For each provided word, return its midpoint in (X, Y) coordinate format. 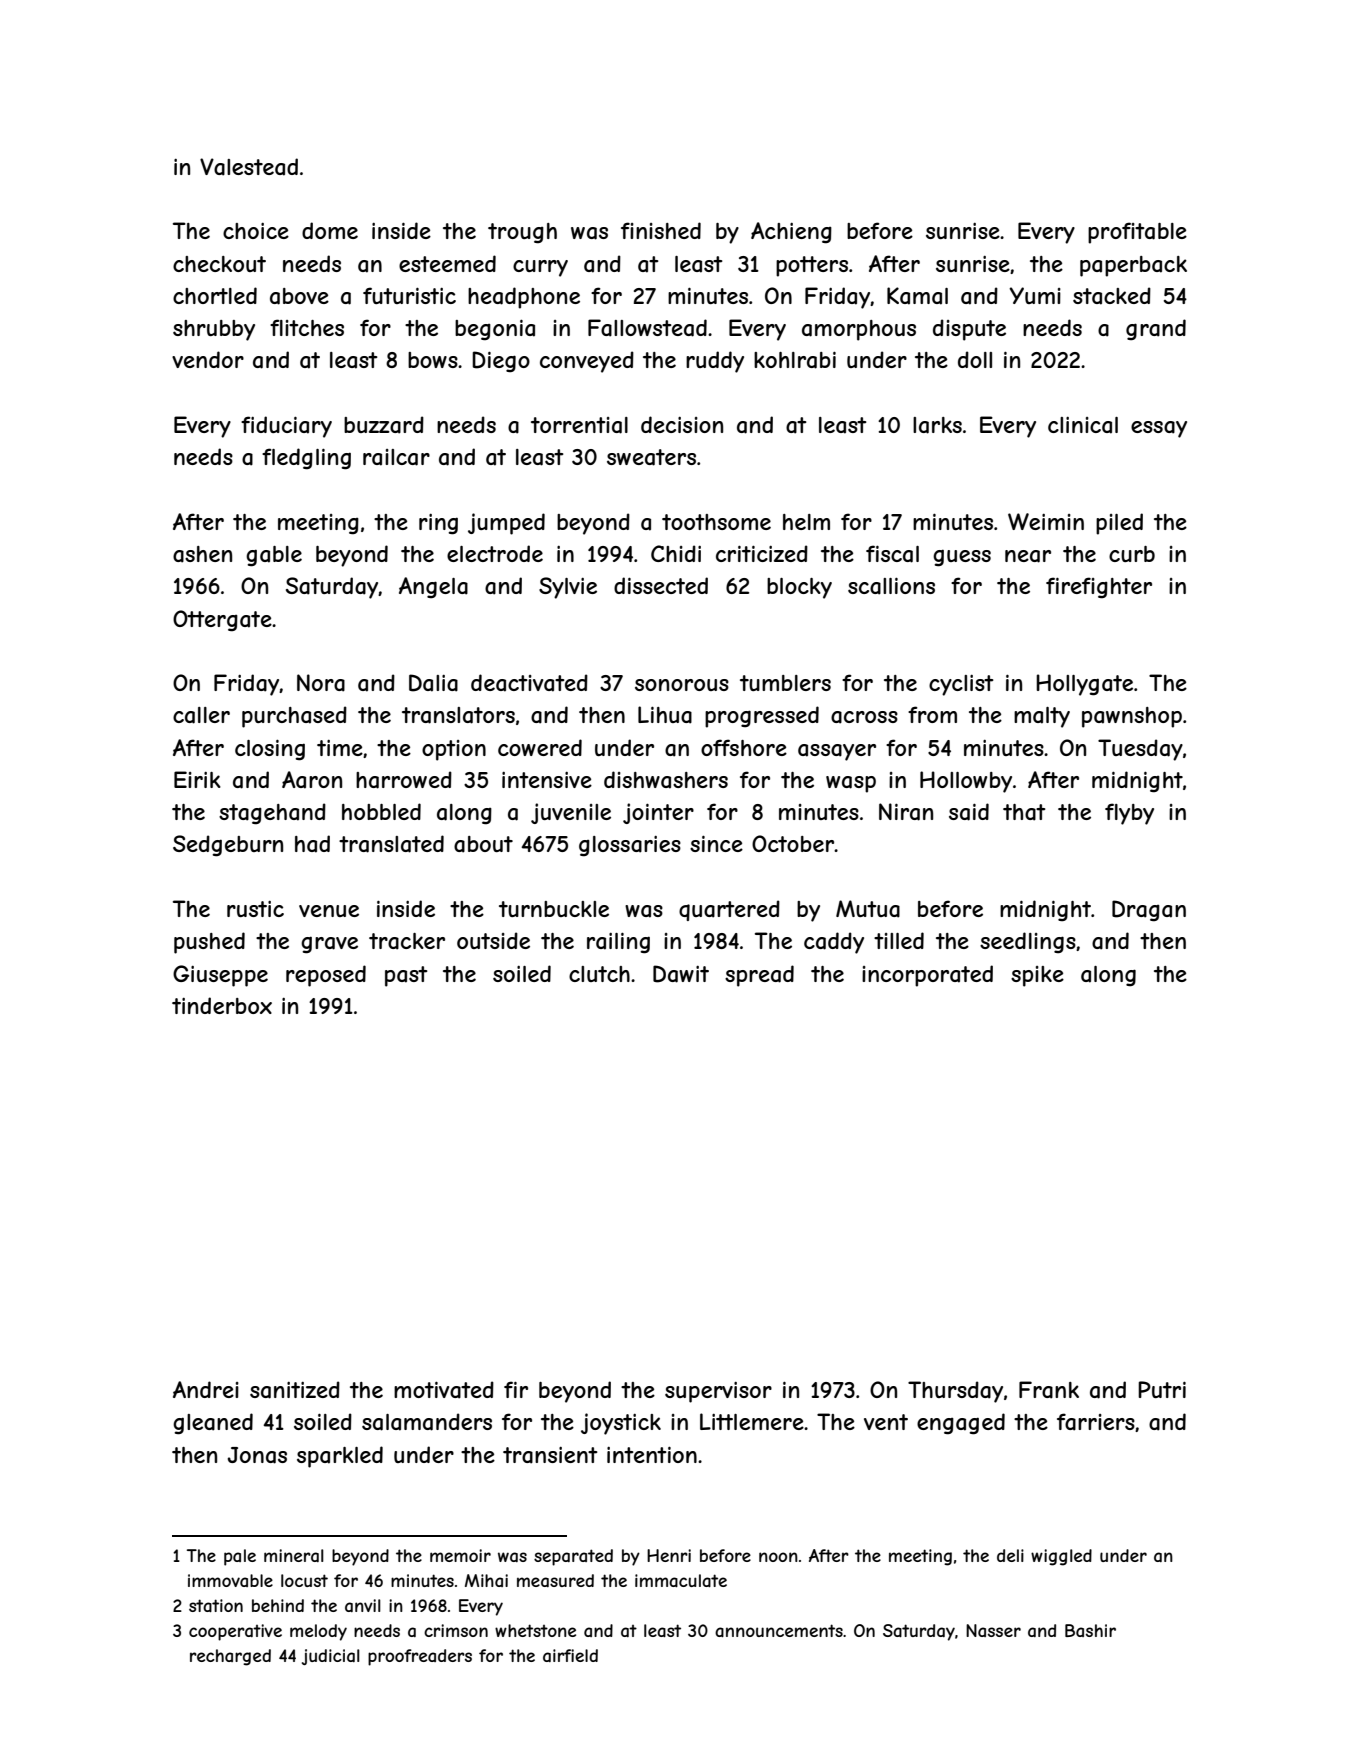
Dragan (1149, 911)
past (406, 976)
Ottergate (222, 621)
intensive (547, 780)
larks (937, 425)
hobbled (381, 811)
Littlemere (752, 1421)
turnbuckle (554, 909)
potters (812, 266)
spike (1037, 976)
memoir (460, 1555)
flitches (307, 327)
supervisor (718, 1392)
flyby (1129, 814)
